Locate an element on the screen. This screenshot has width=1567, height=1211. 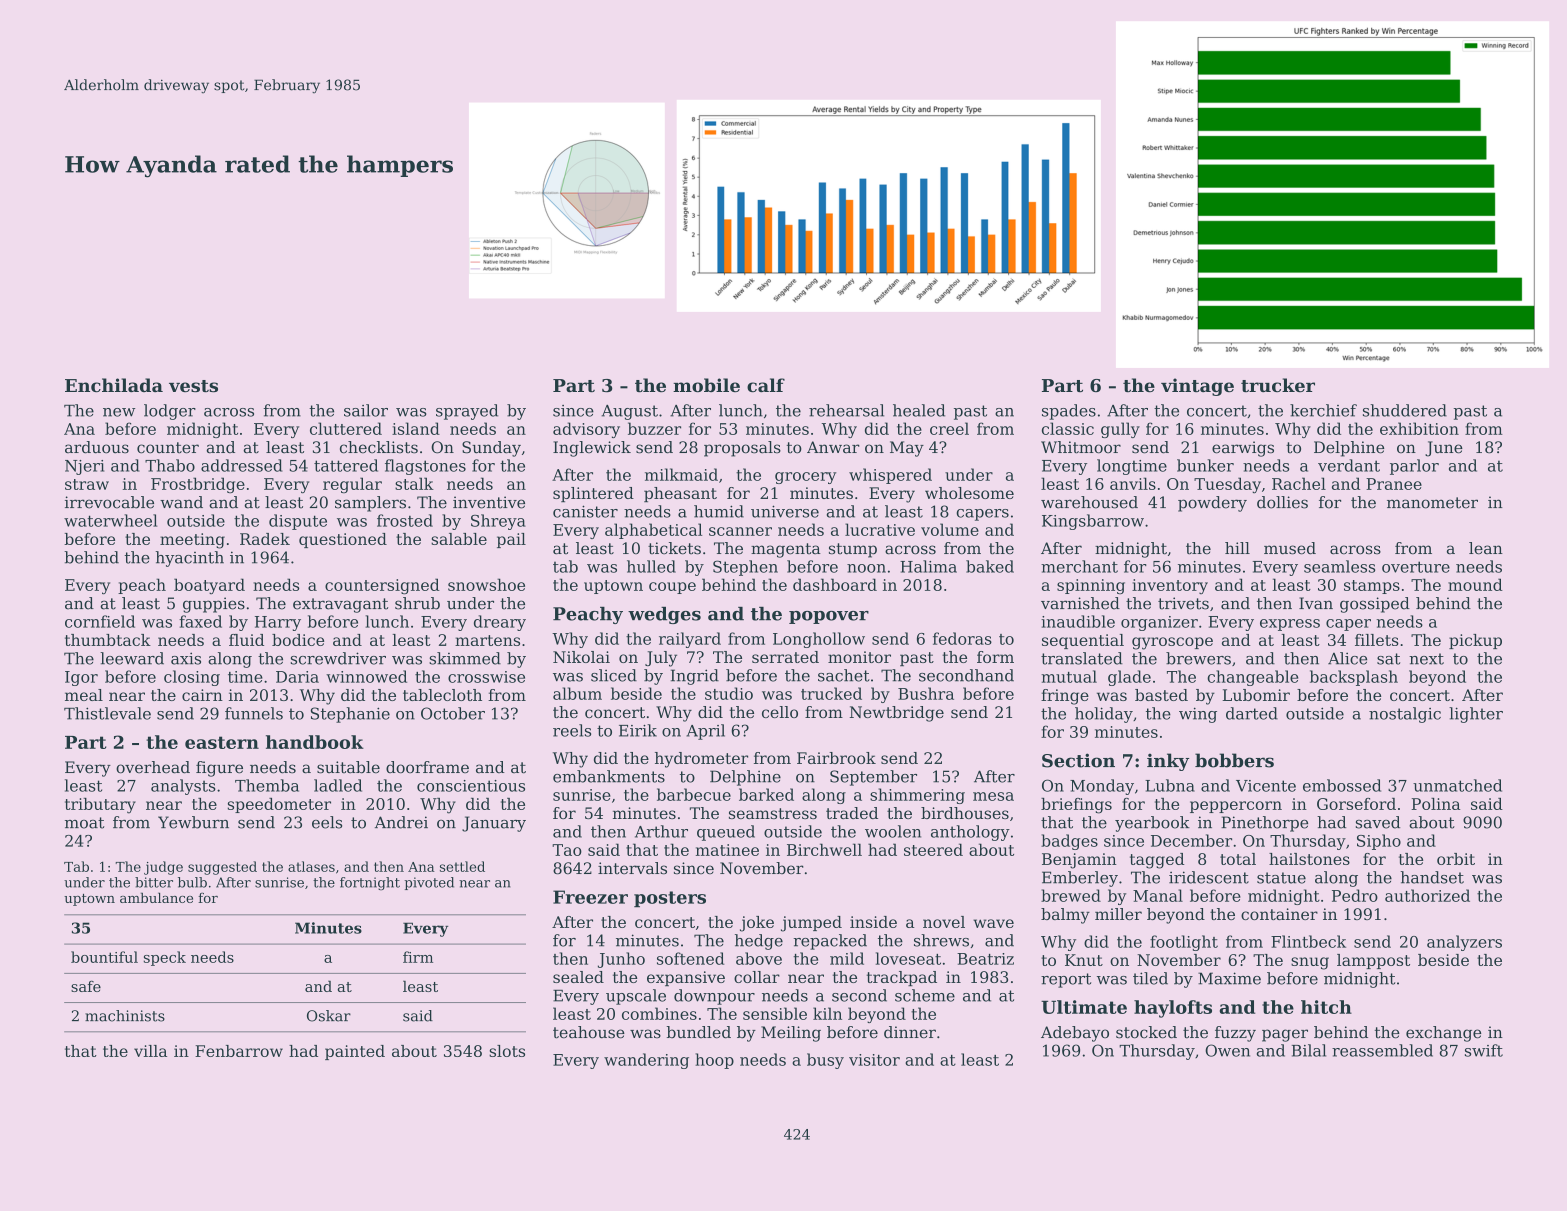
orbit is located at coordinates (1456, 859).
